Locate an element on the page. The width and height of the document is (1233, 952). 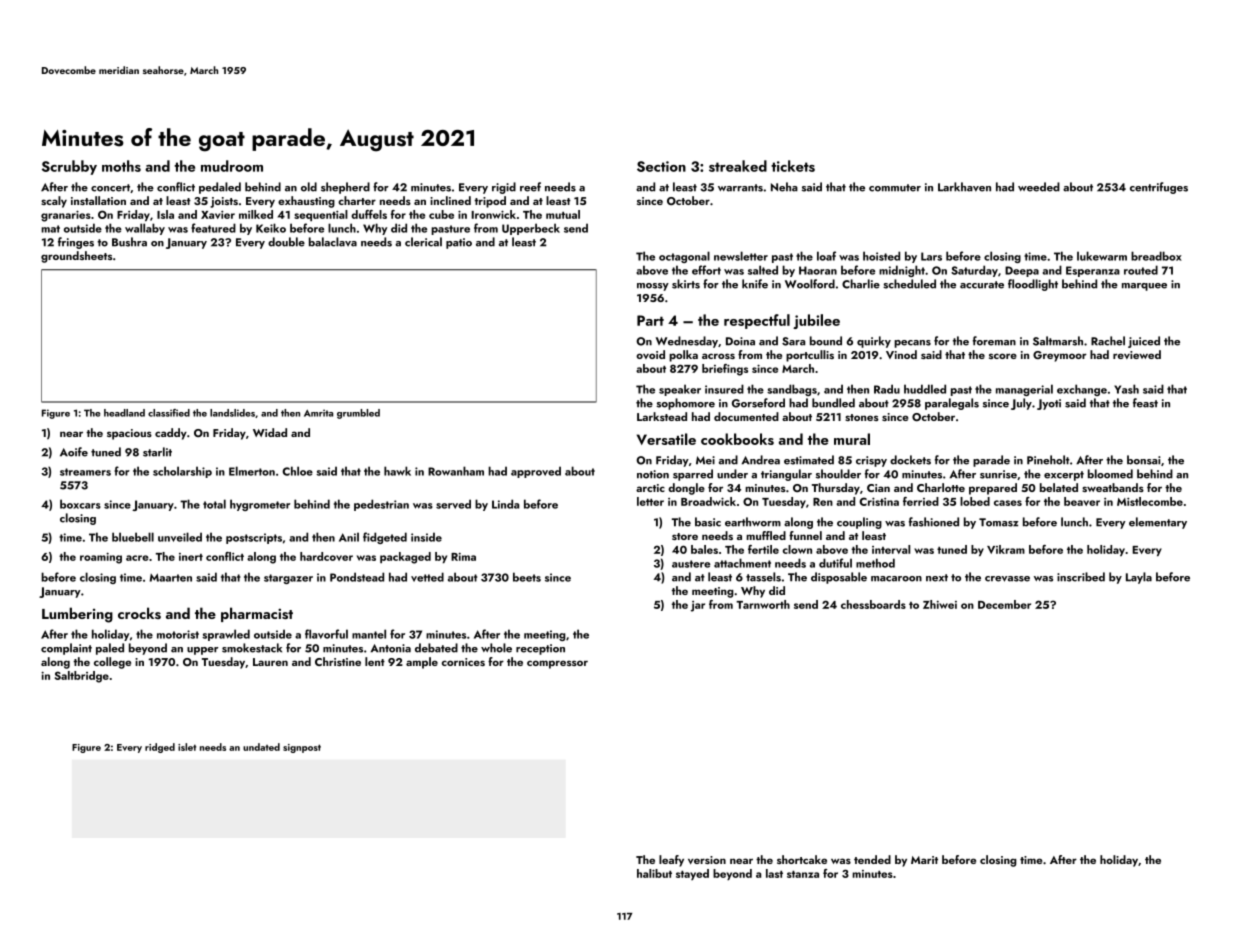
Deepa is located at coordinates (1022, 271).
